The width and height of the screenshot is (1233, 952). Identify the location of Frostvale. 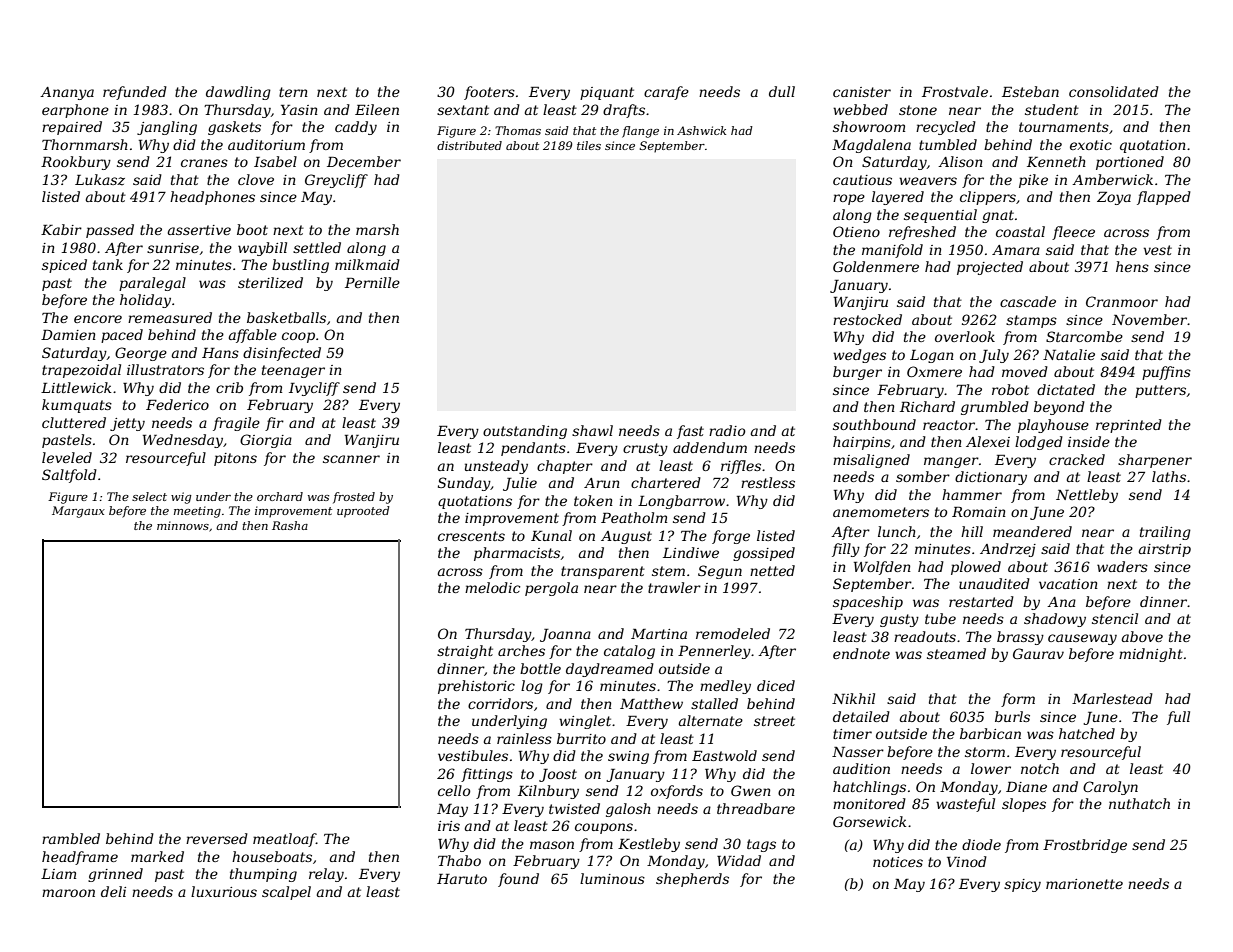
(955, 91).
